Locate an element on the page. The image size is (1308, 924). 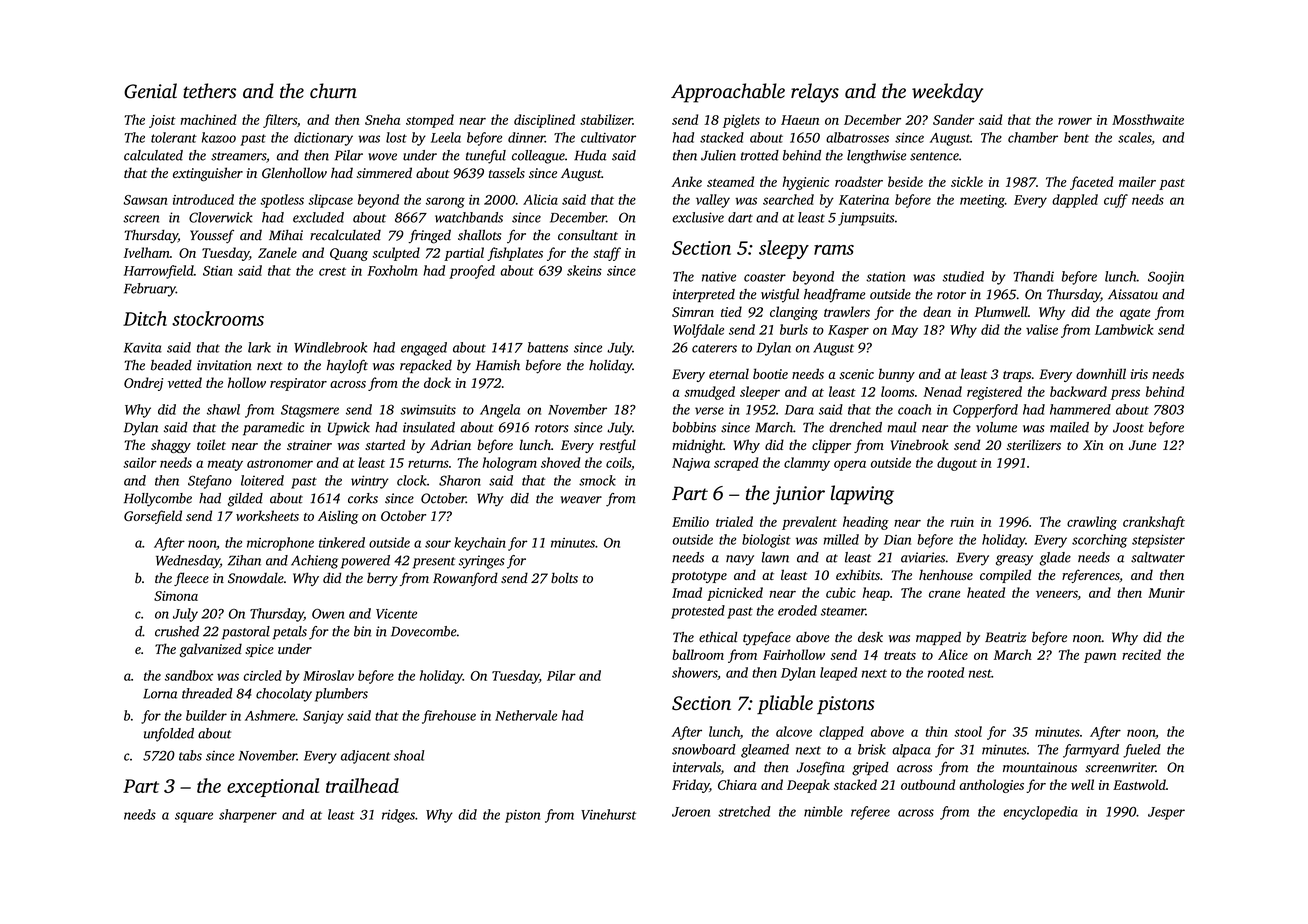
Kavita is located at coordinates (143, 347).
